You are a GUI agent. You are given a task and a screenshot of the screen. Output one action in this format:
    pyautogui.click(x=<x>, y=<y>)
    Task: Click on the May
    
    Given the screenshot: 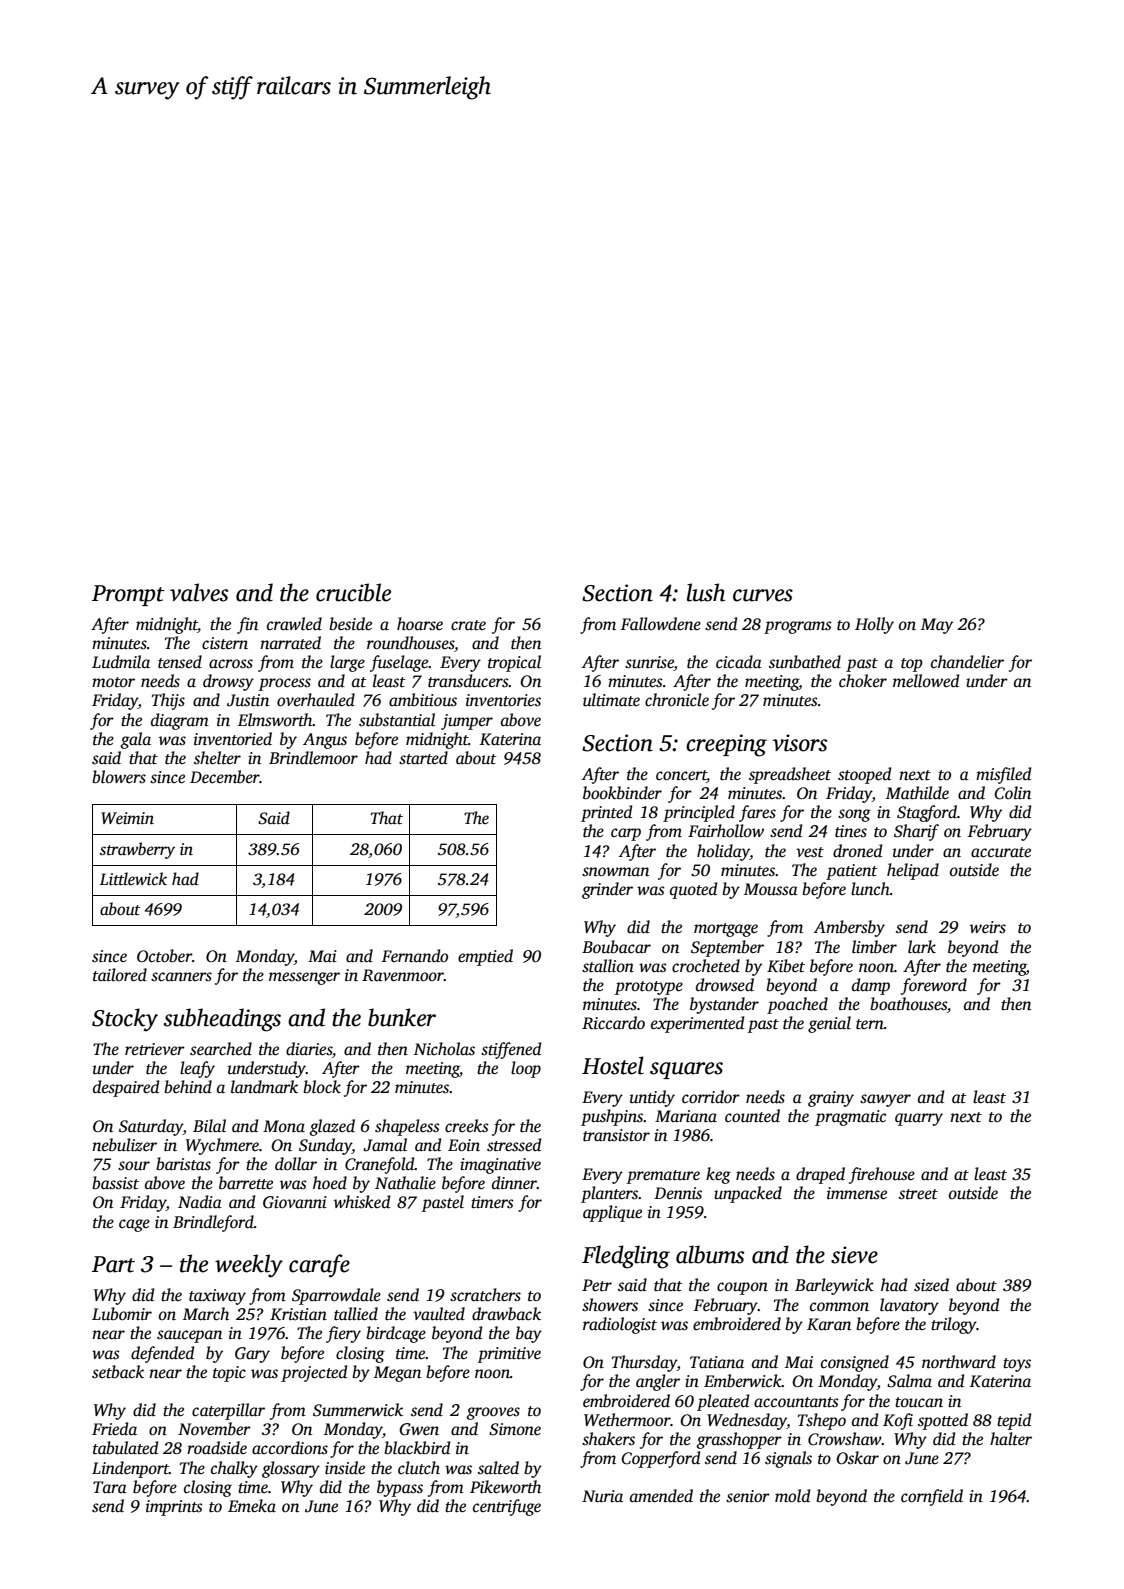 What is the action you would take?
    pyautogui.click(x=937, y=626)
